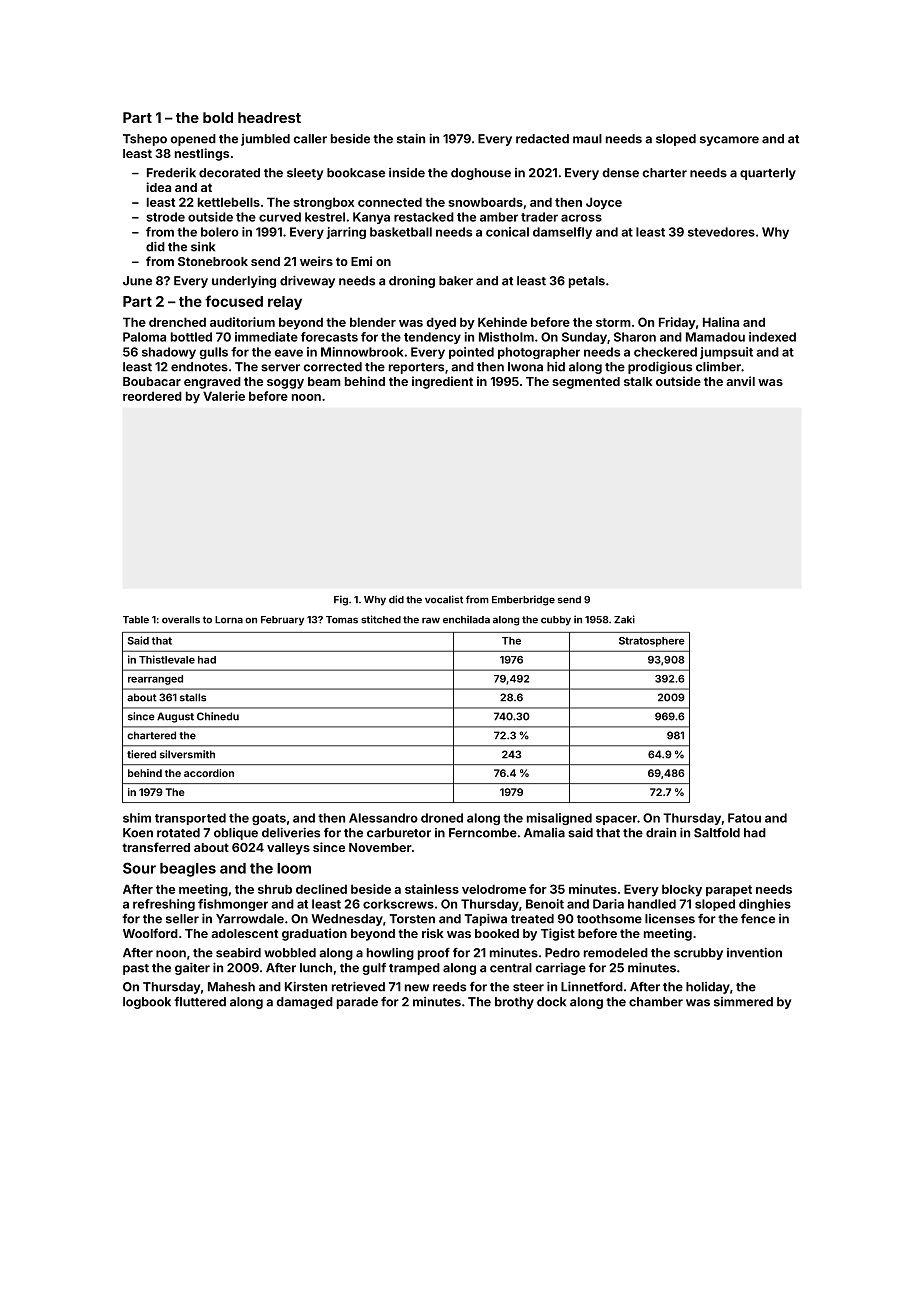 The height and width of the page is (1308, 924). Describe the element at coordinates (138, 833) in the page. I see `Koen` at that location.
